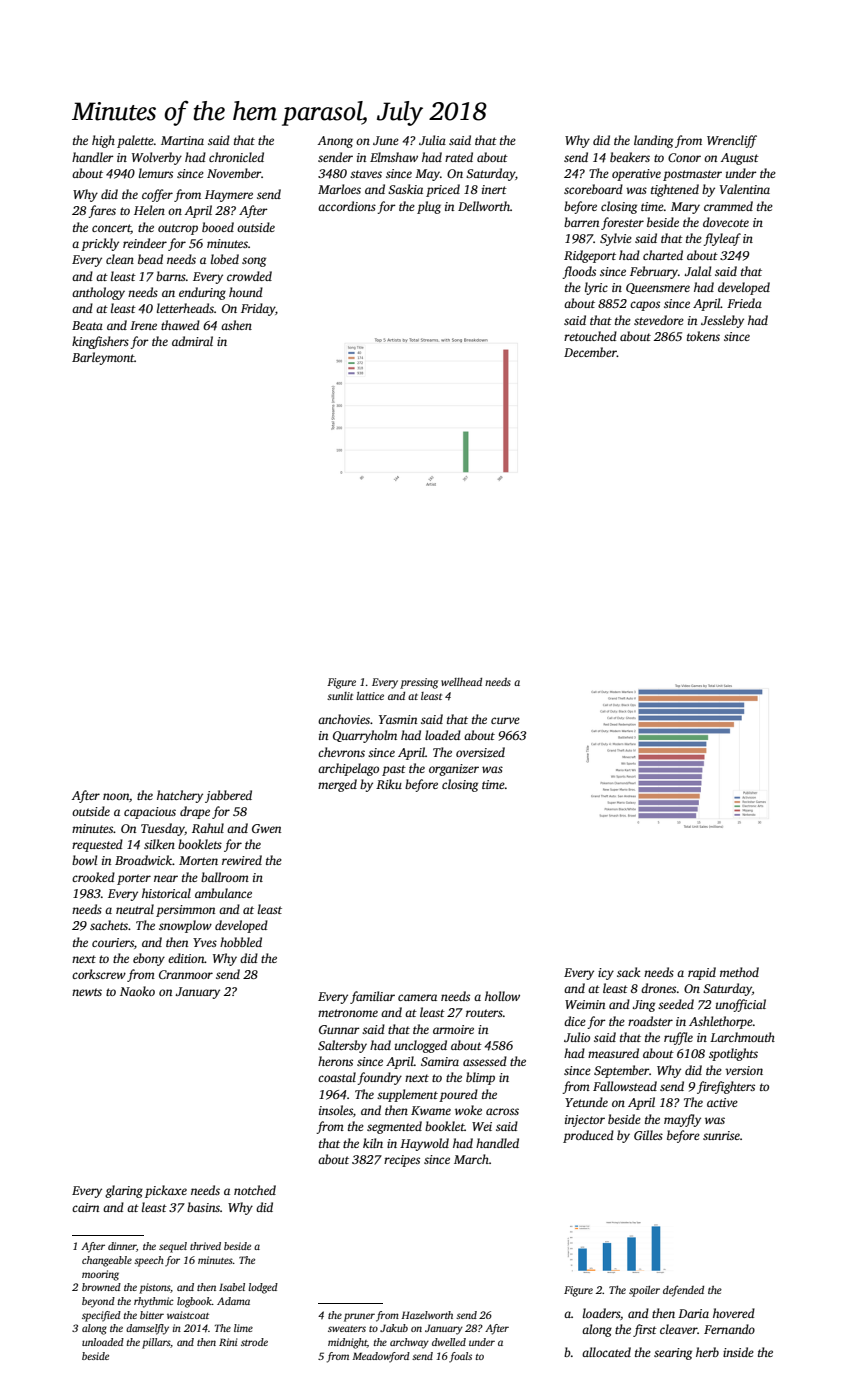 The width and height of the page is (849, 1400). I want to click on drape, so click(195, 812).
